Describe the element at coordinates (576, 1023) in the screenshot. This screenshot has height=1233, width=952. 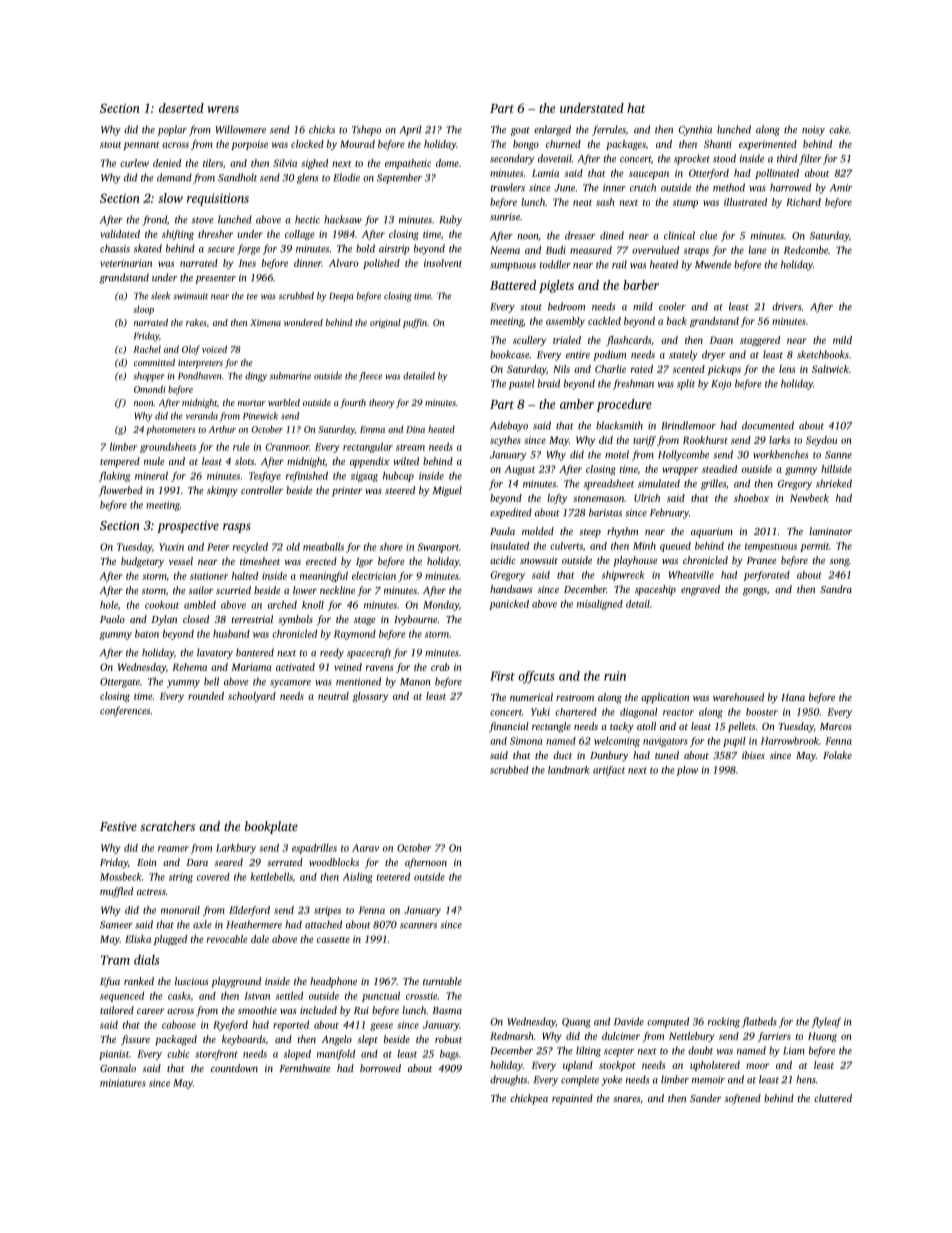
I see `Quang` at that location.
